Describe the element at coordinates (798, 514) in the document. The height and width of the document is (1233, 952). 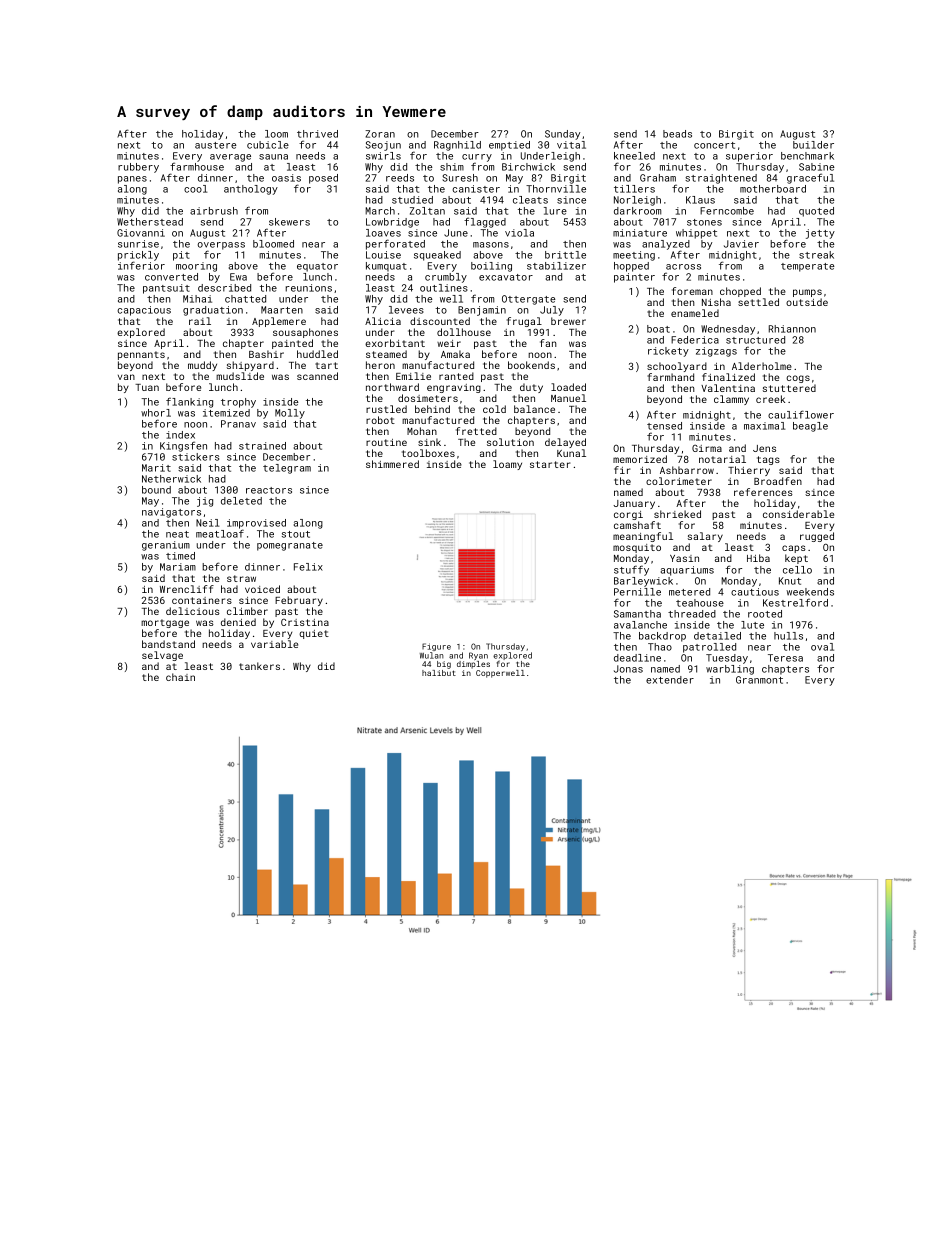
I see `considerable` at that location.
